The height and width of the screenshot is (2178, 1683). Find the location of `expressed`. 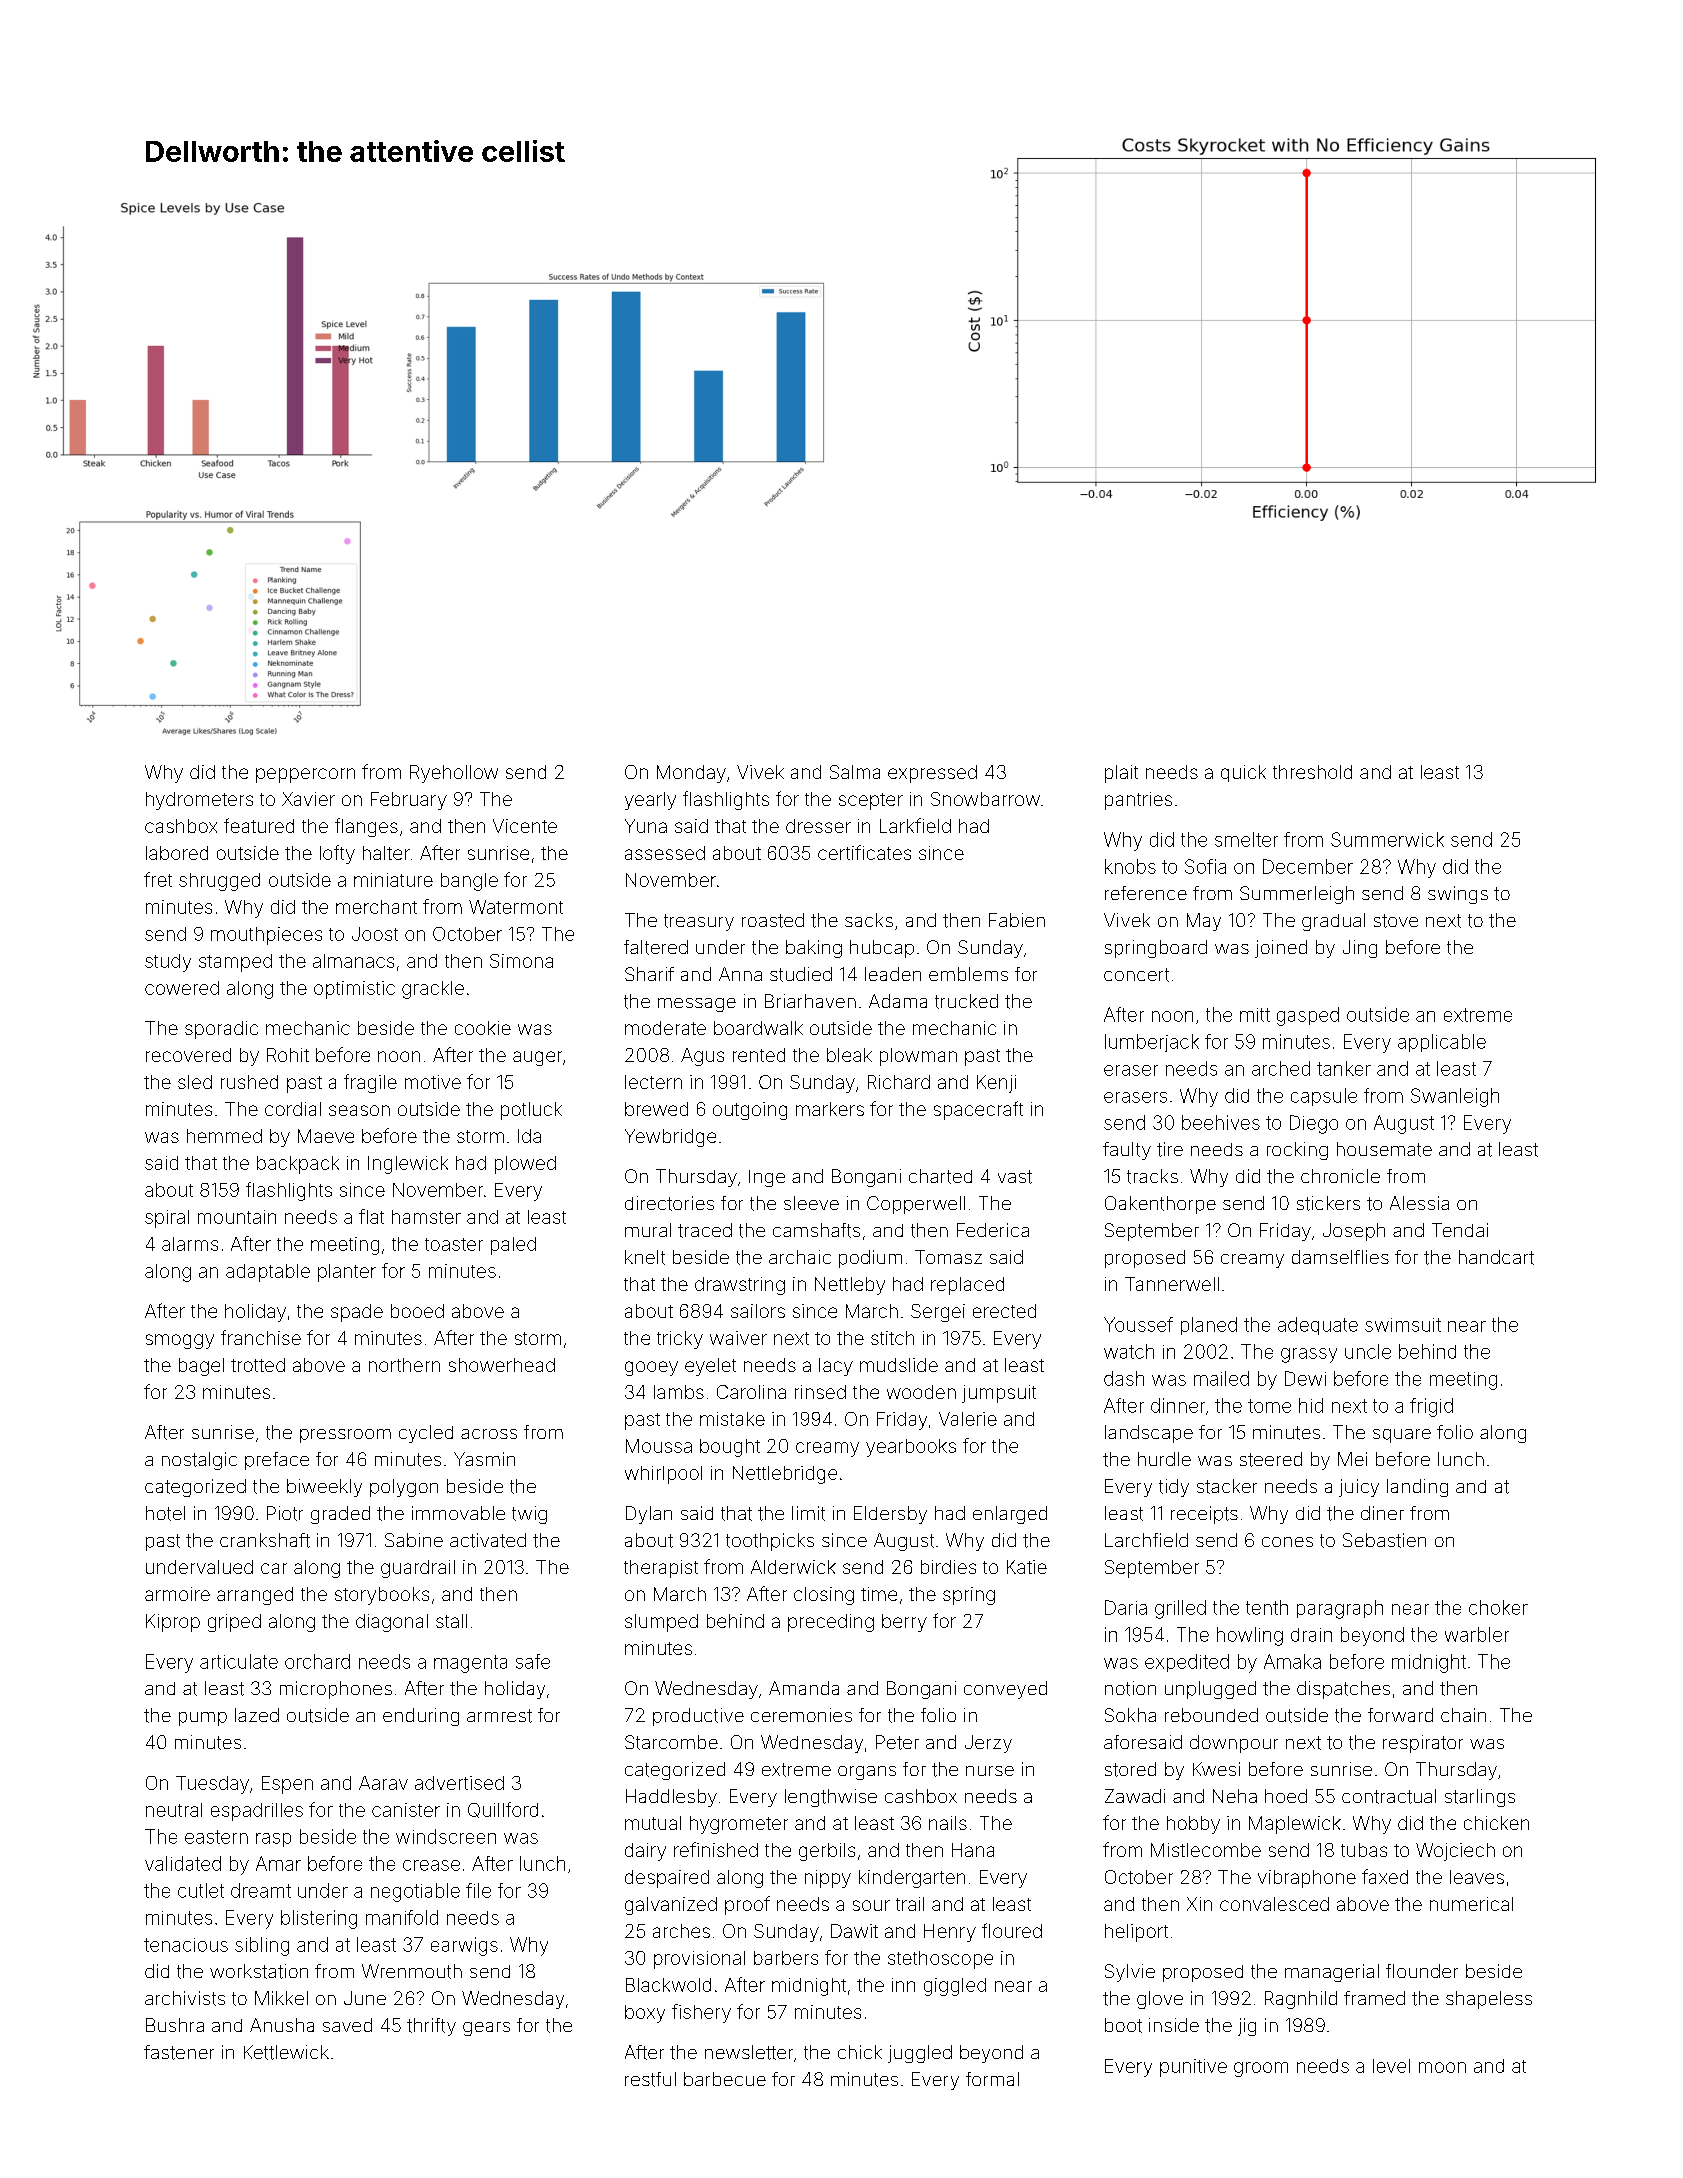

expressed is located at coordinates (932, 774).
